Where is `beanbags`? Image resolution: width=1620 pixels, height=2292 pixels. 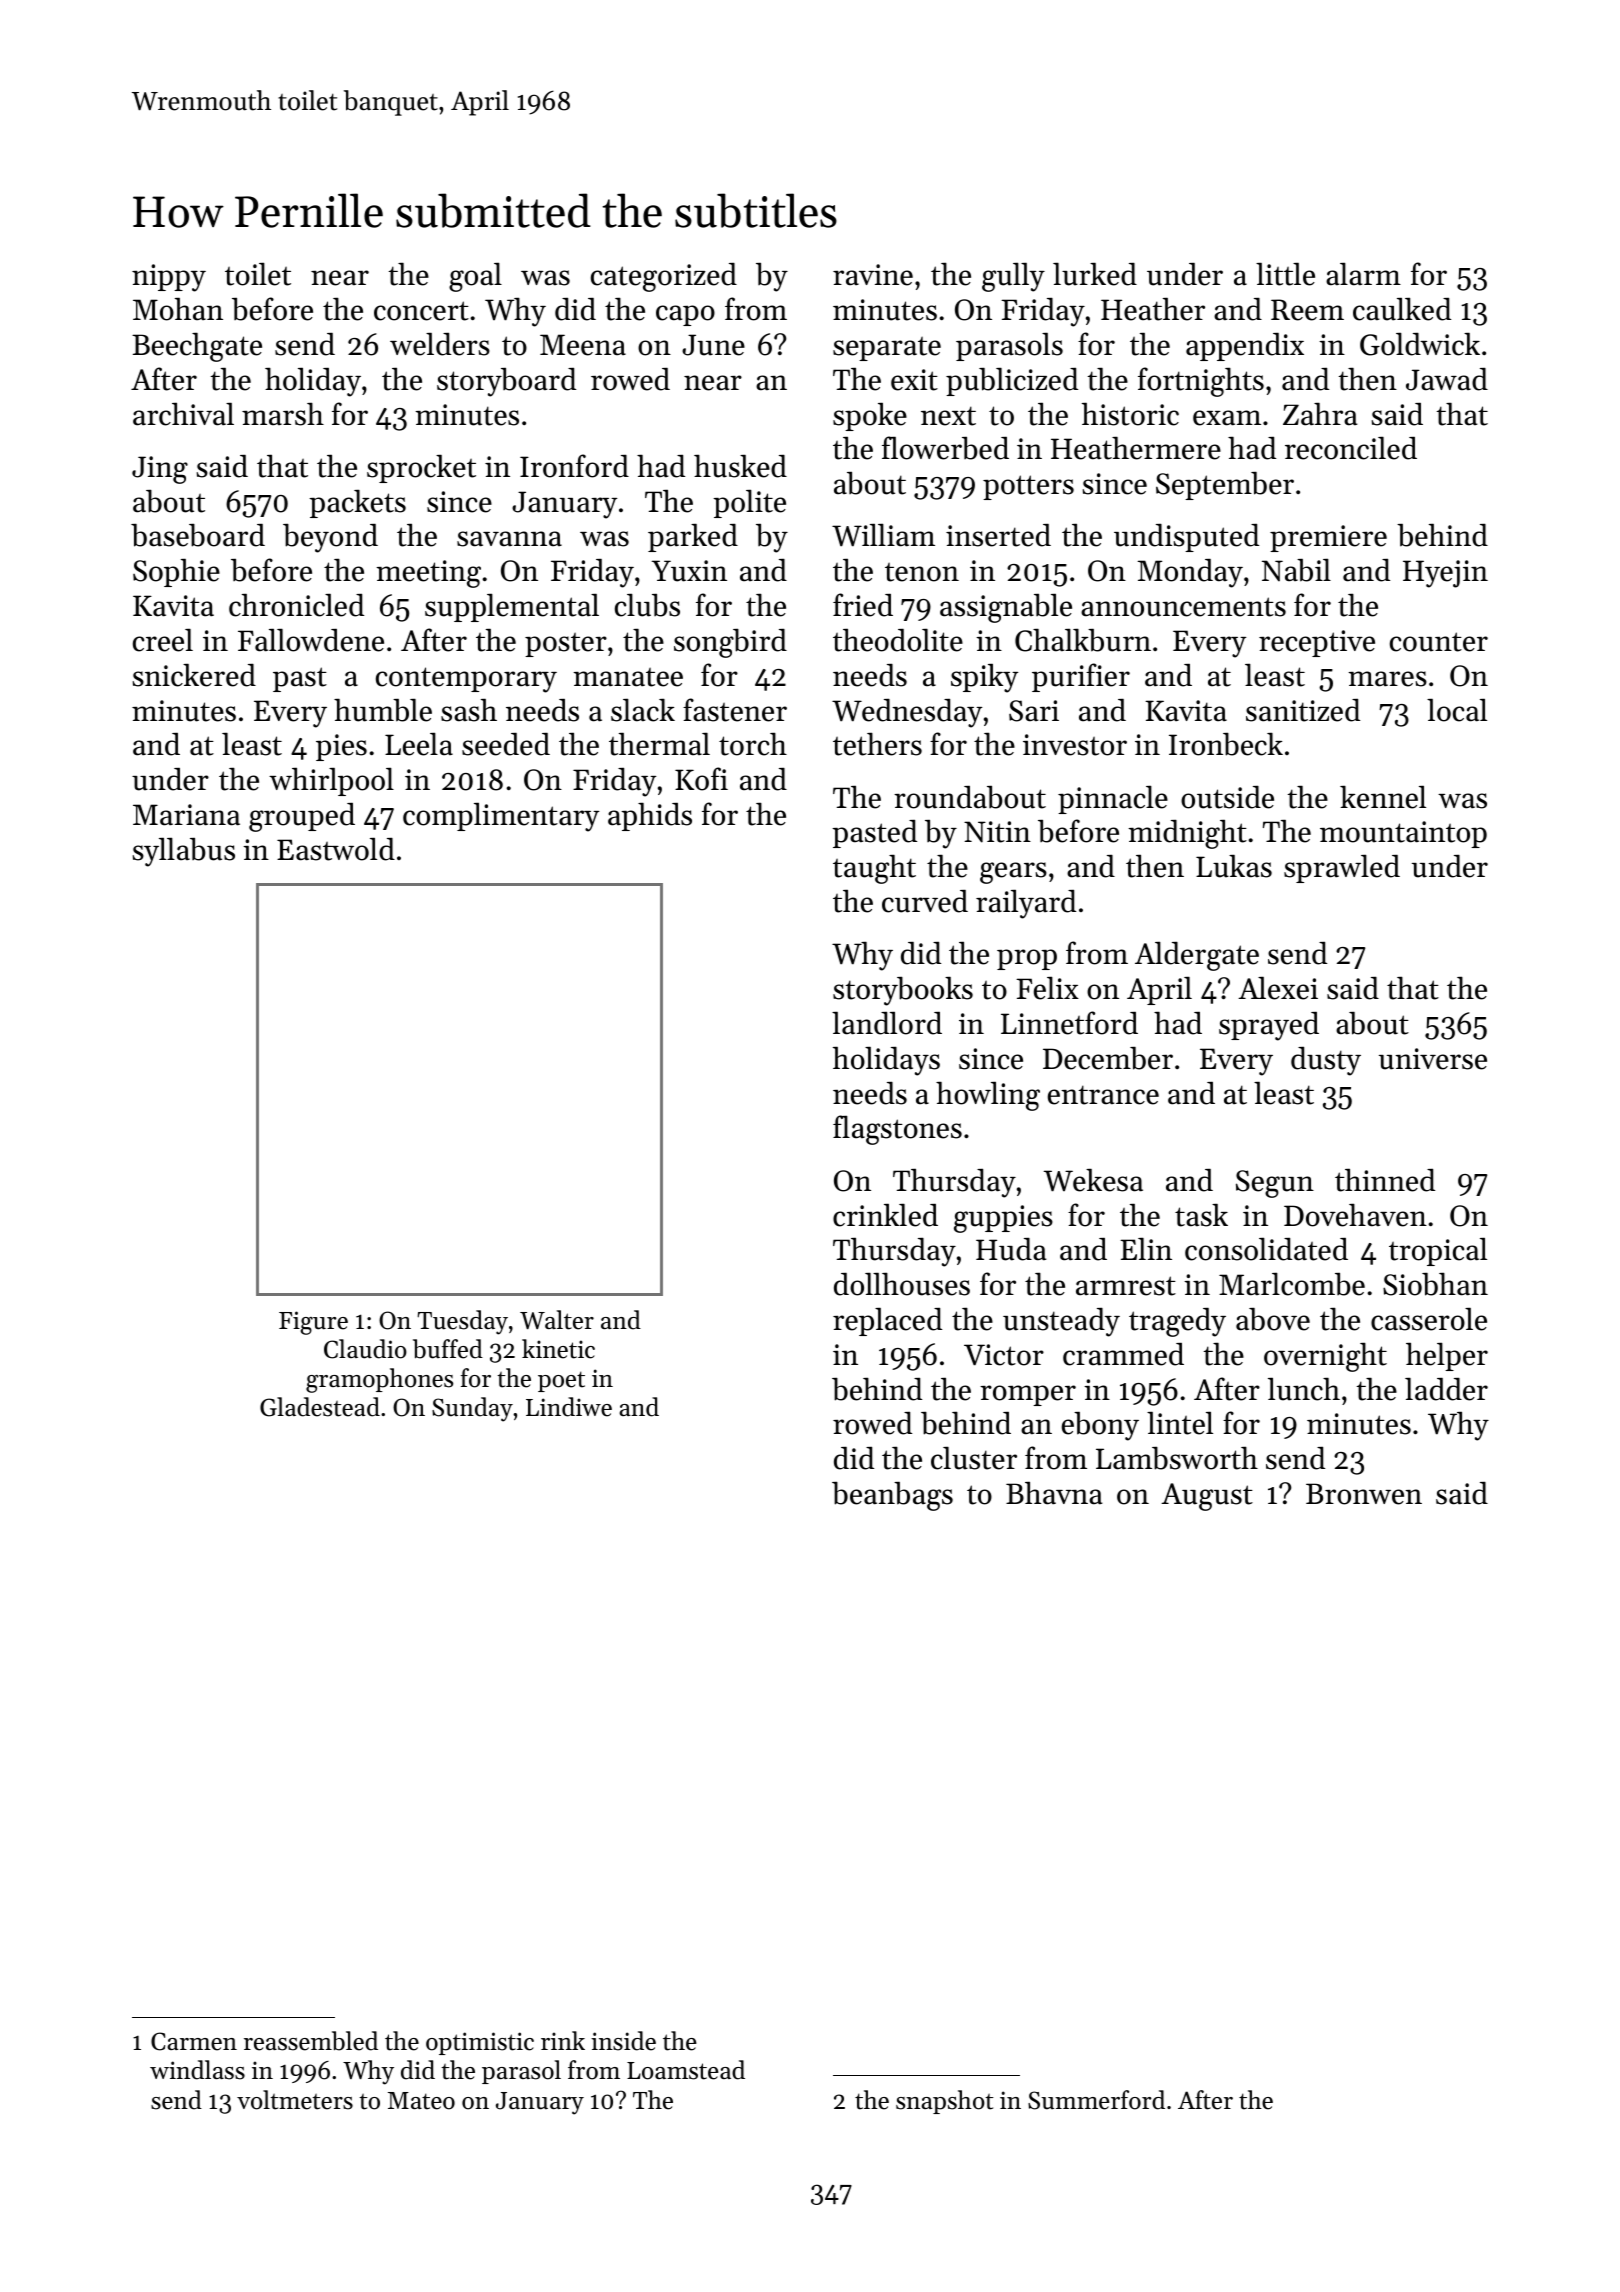 beanbags is located at coordinates (892, 1496).
